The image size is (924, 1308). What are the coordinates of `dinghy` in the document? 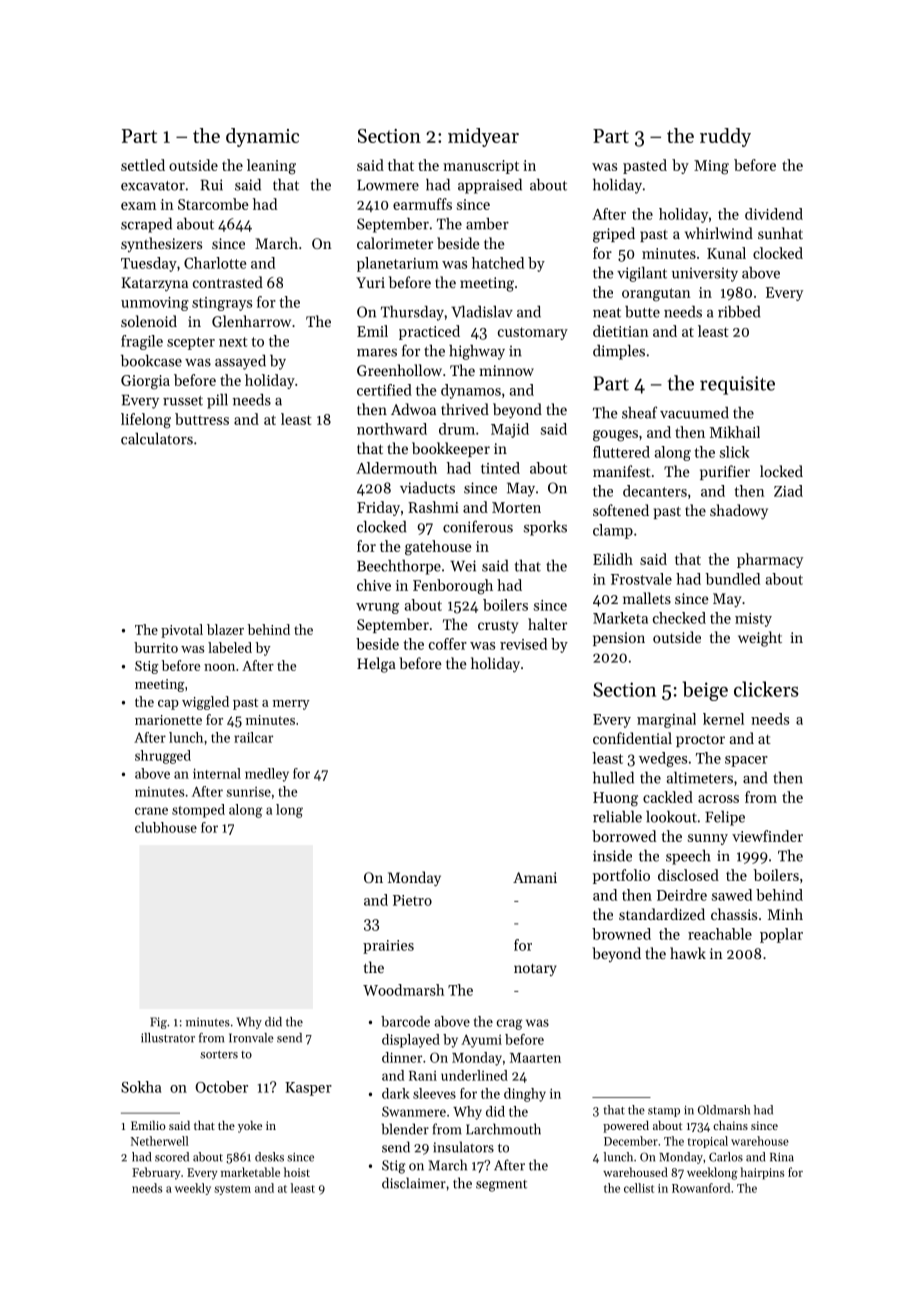 It's located at (525, 1095).
